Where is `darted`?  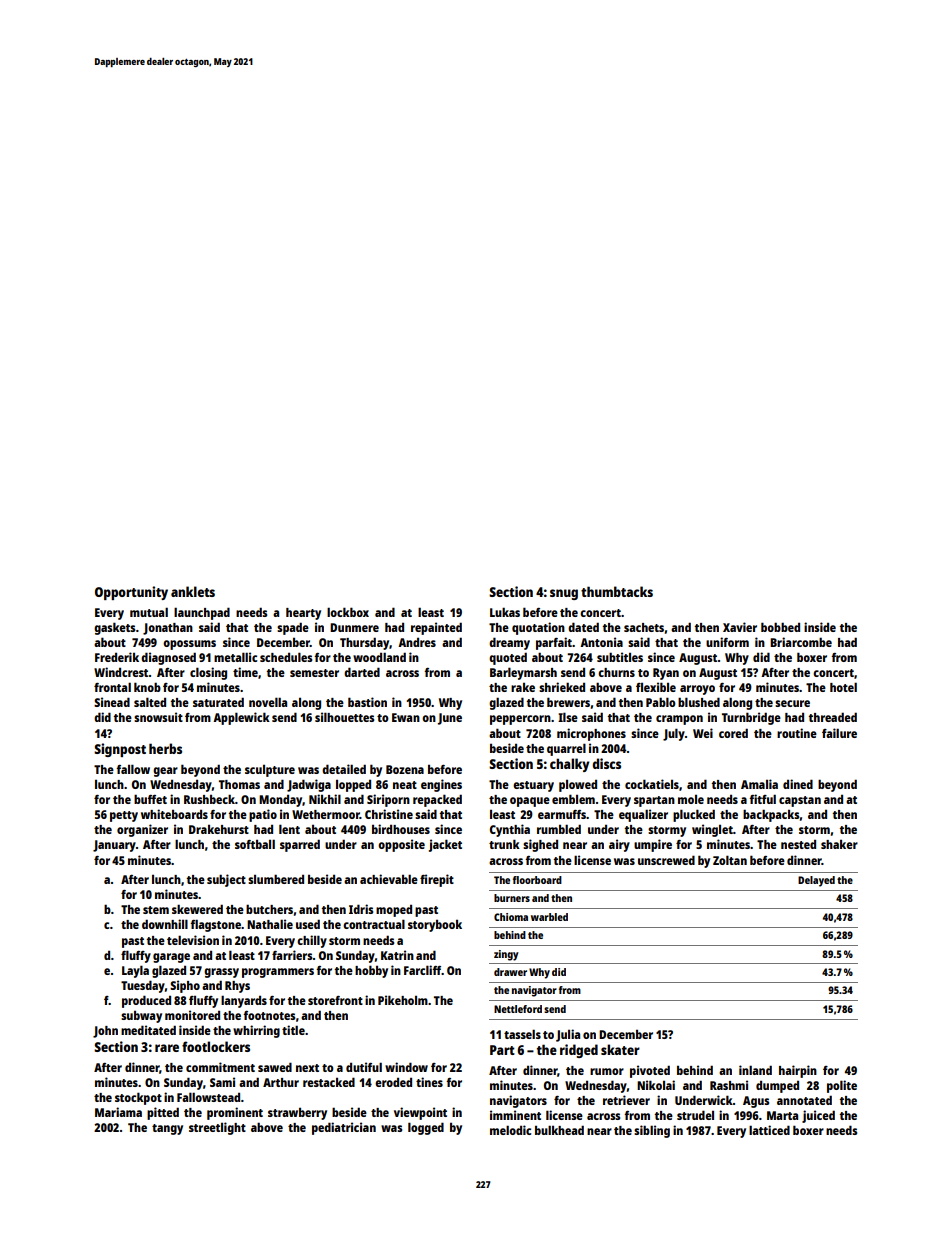
darted is located at coordinates (362, 672).
